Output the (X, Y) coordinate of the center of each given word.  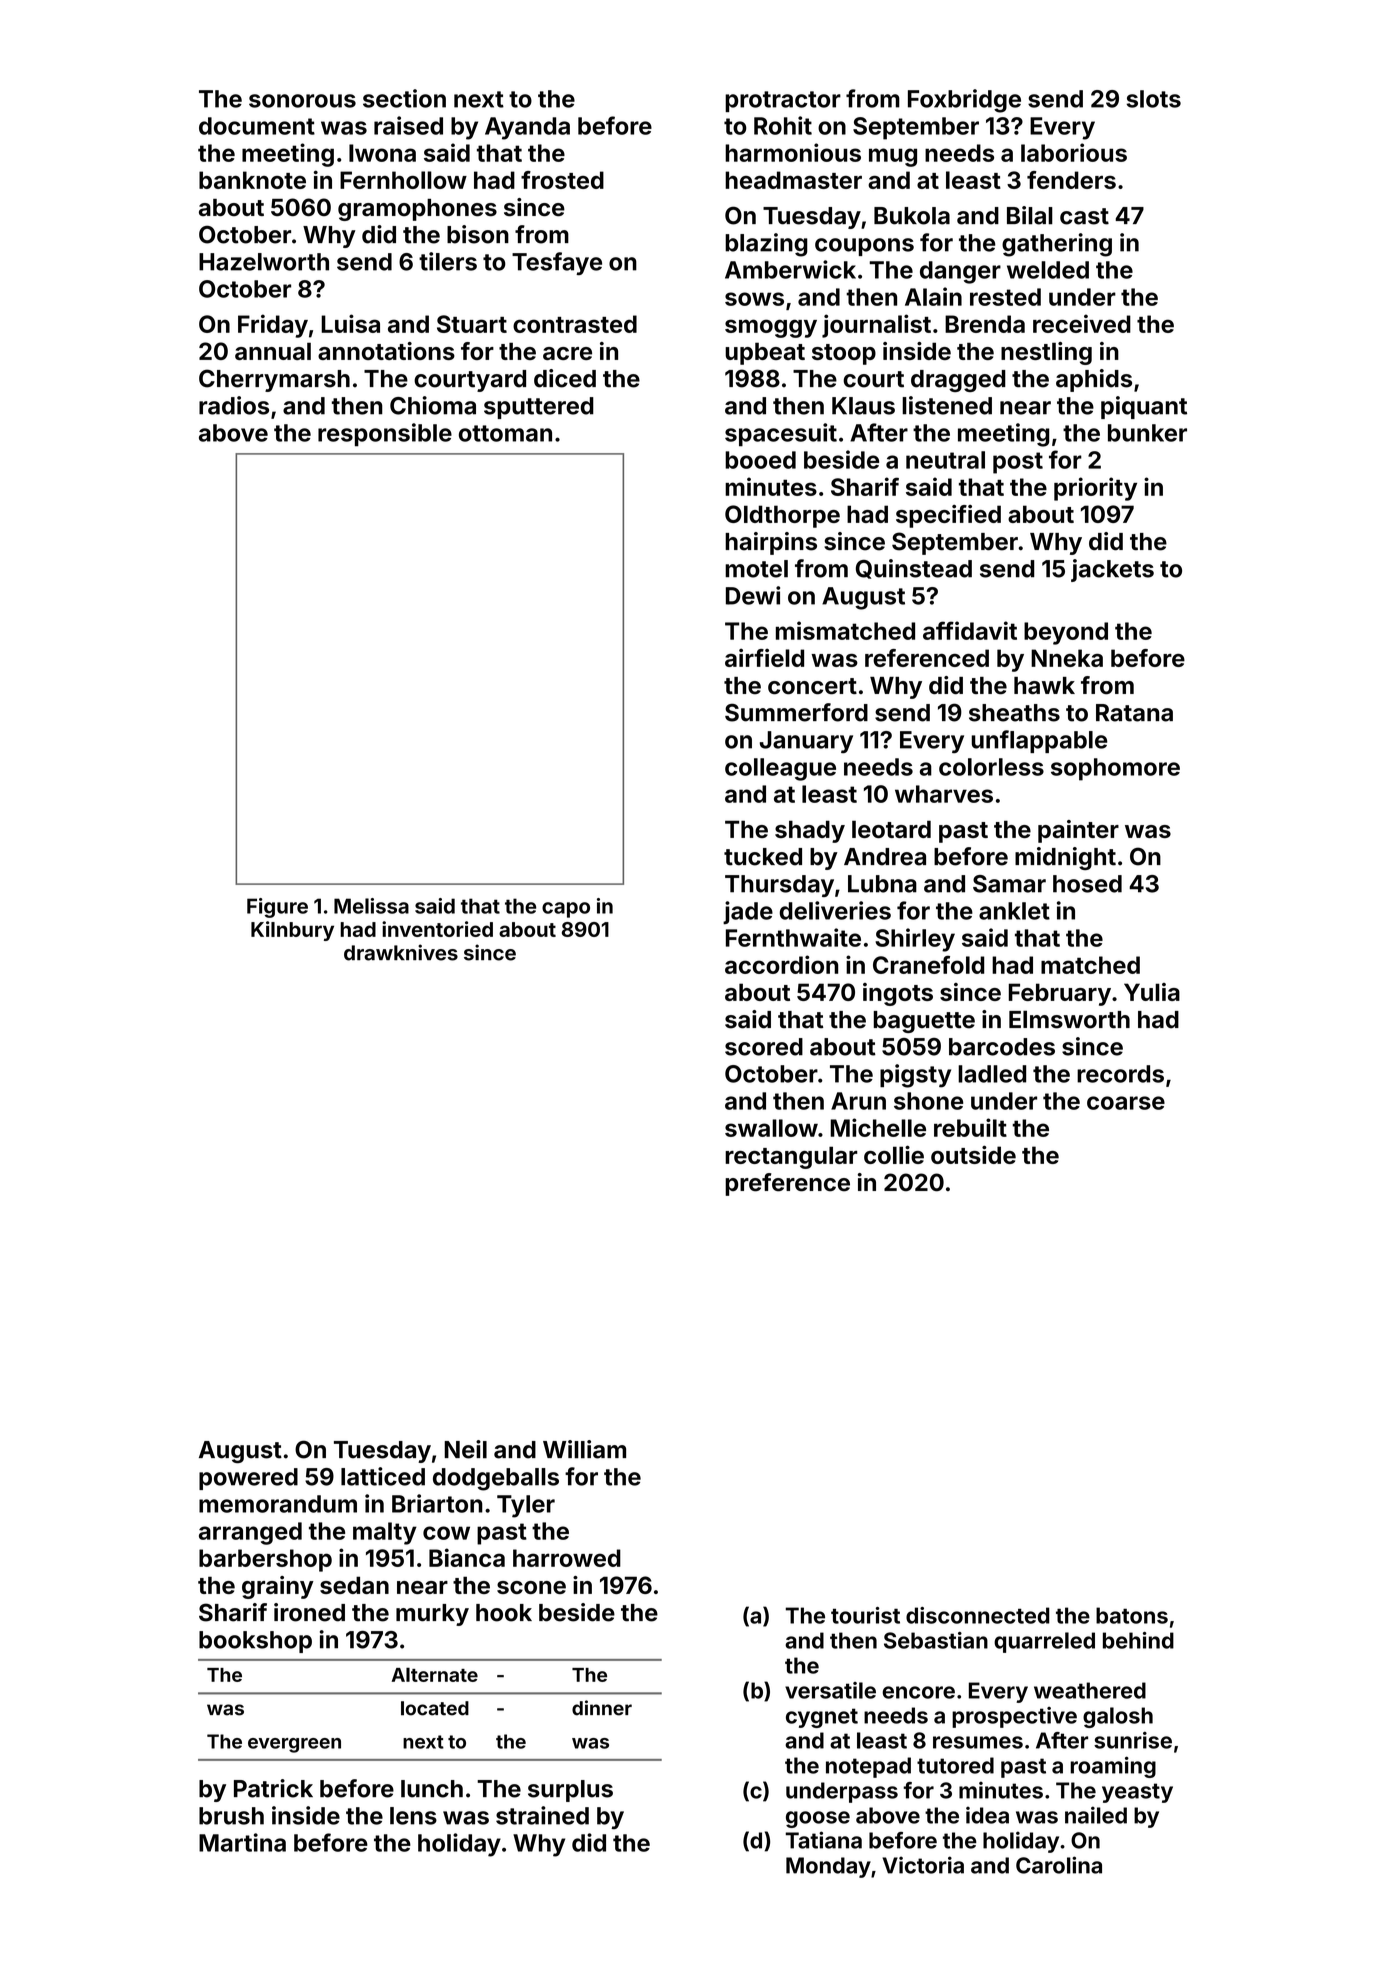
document (257, 126)
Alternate (435, 1674)
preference (787, 1184)
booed (760, 460)
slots (1153, 99)
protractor (783, 101)
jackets (1112, 570)
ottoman (505, 433)
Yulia (1152, 992)
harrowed (567, 1558)
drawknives (401, 952)
